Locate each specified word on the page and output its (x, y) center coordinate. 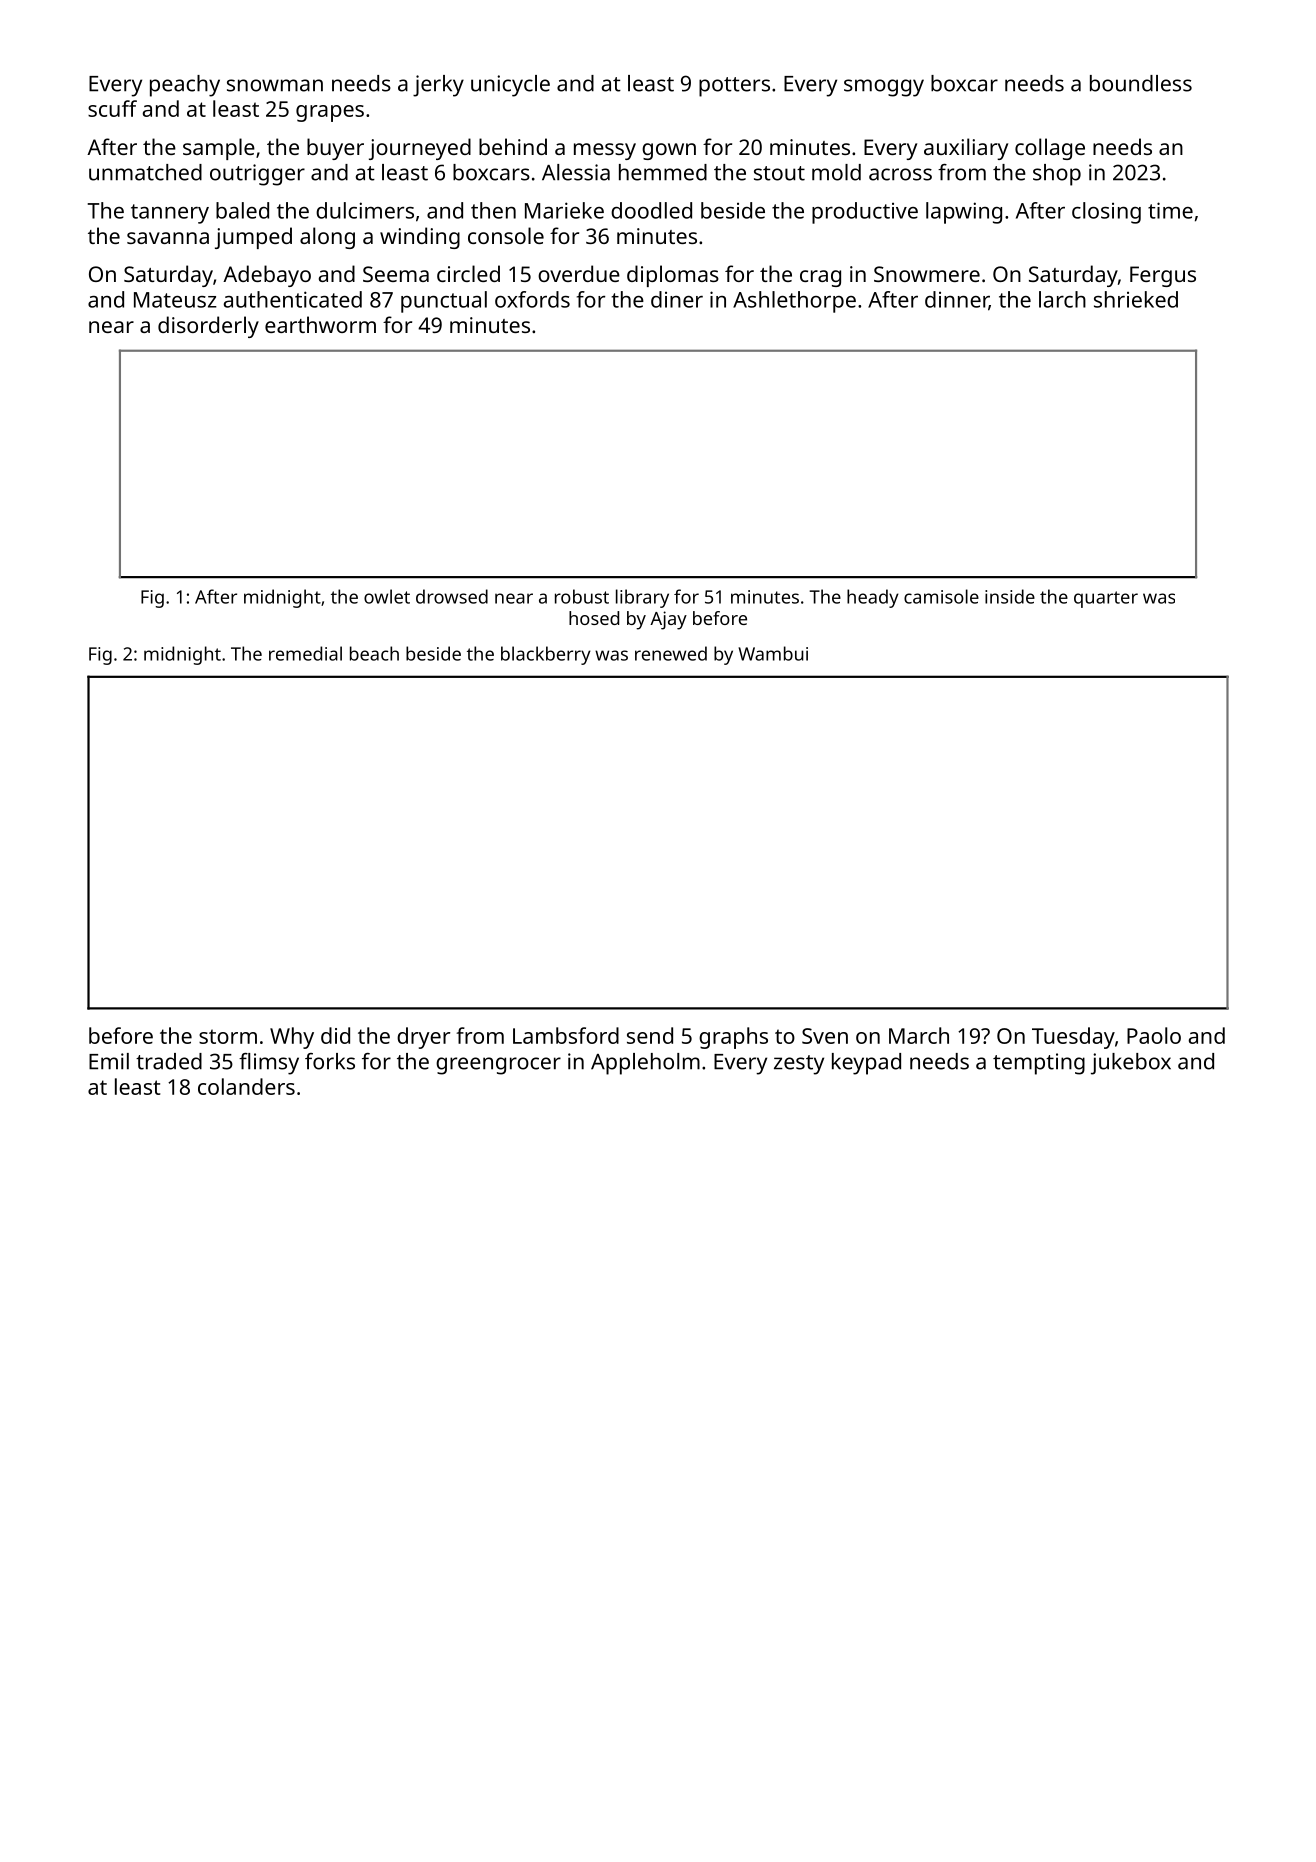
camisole (941, 596)
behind (513, 146)
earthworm (320, 324)
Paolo (1154, 1035)
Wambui (773, 653)
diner (677, 299)
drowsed (452, 596)
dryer (423, 1038)
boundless (1141, 83)
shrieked (1136, 299)
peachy (185, 86)
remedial (305, 653)
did (335, 1035)
